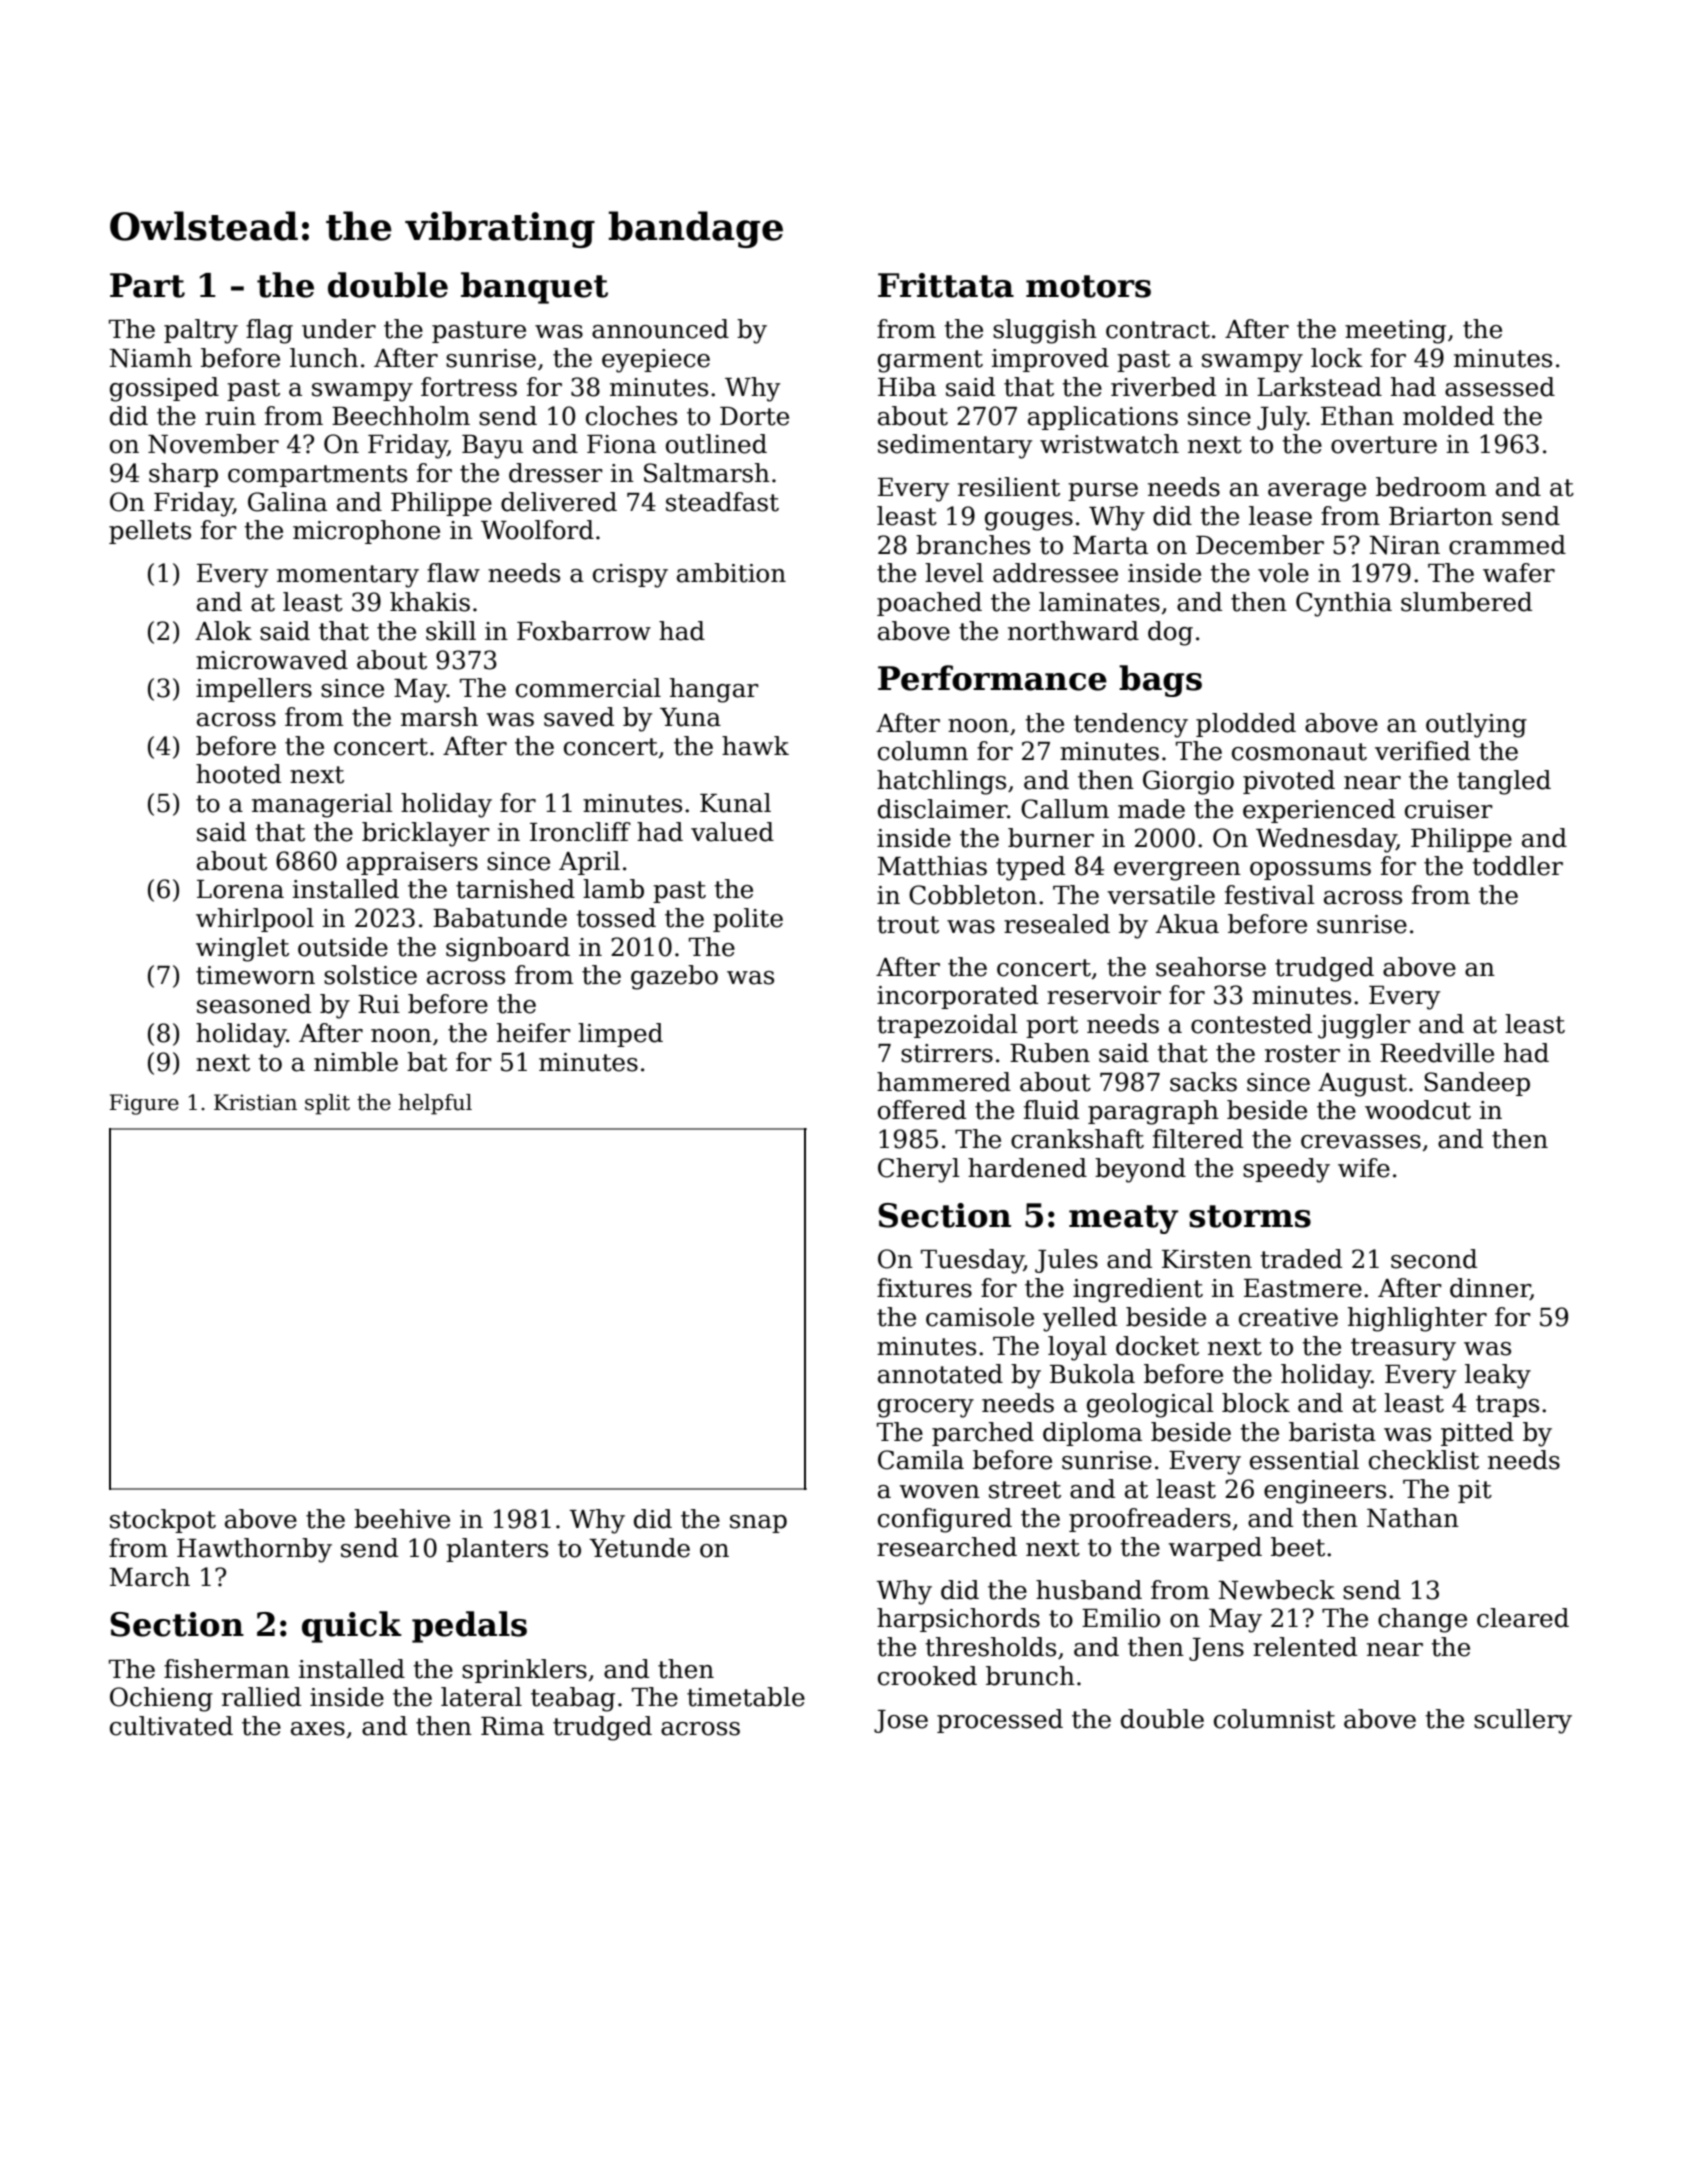 The image size is (1683, 2178). I want to click on second, so click(1434, 1259).
